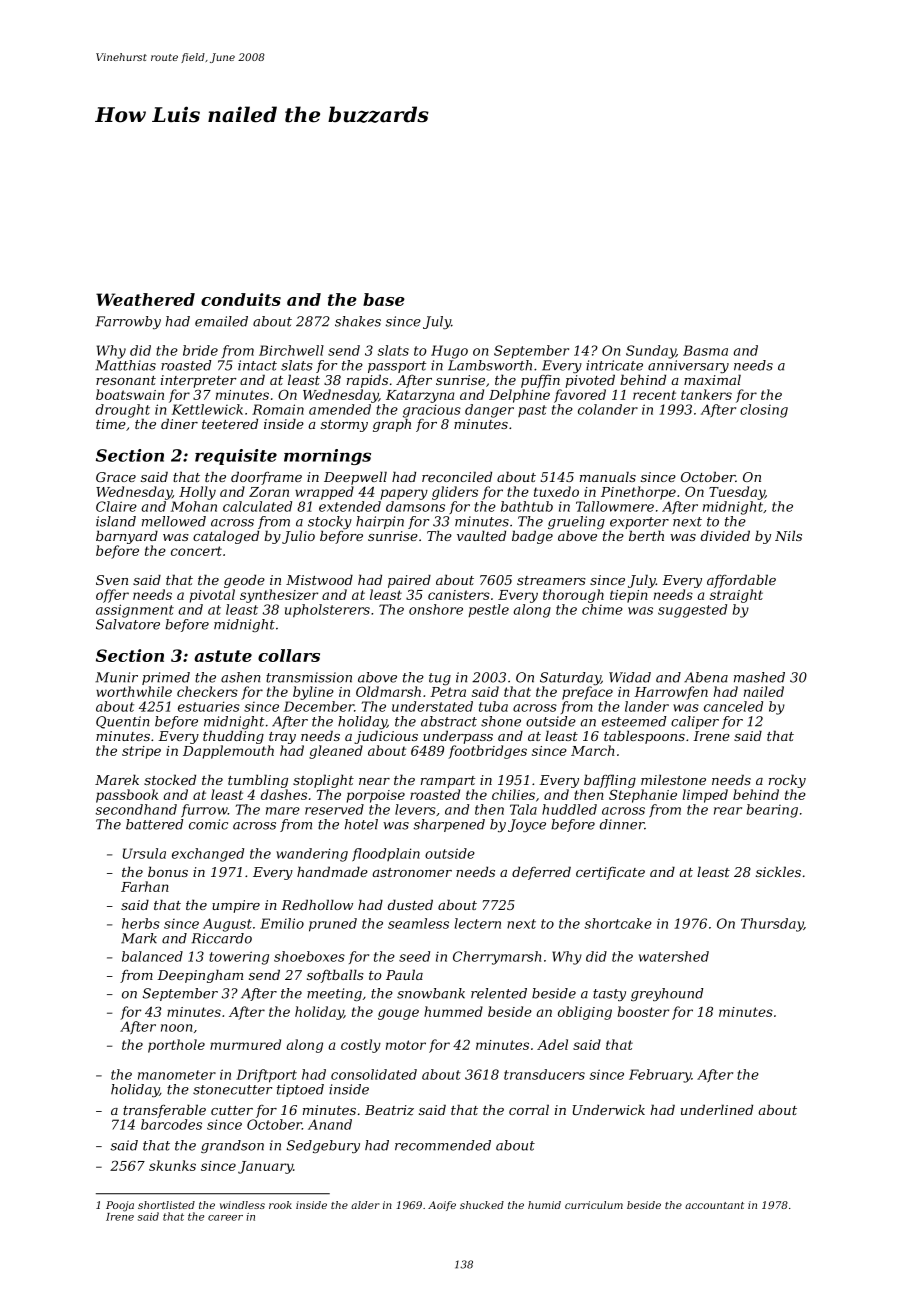 This document has height=1316, width=908. Describe the element at coordinates (497, 958) in the document. I see `Cherrymarsh` at that location.
